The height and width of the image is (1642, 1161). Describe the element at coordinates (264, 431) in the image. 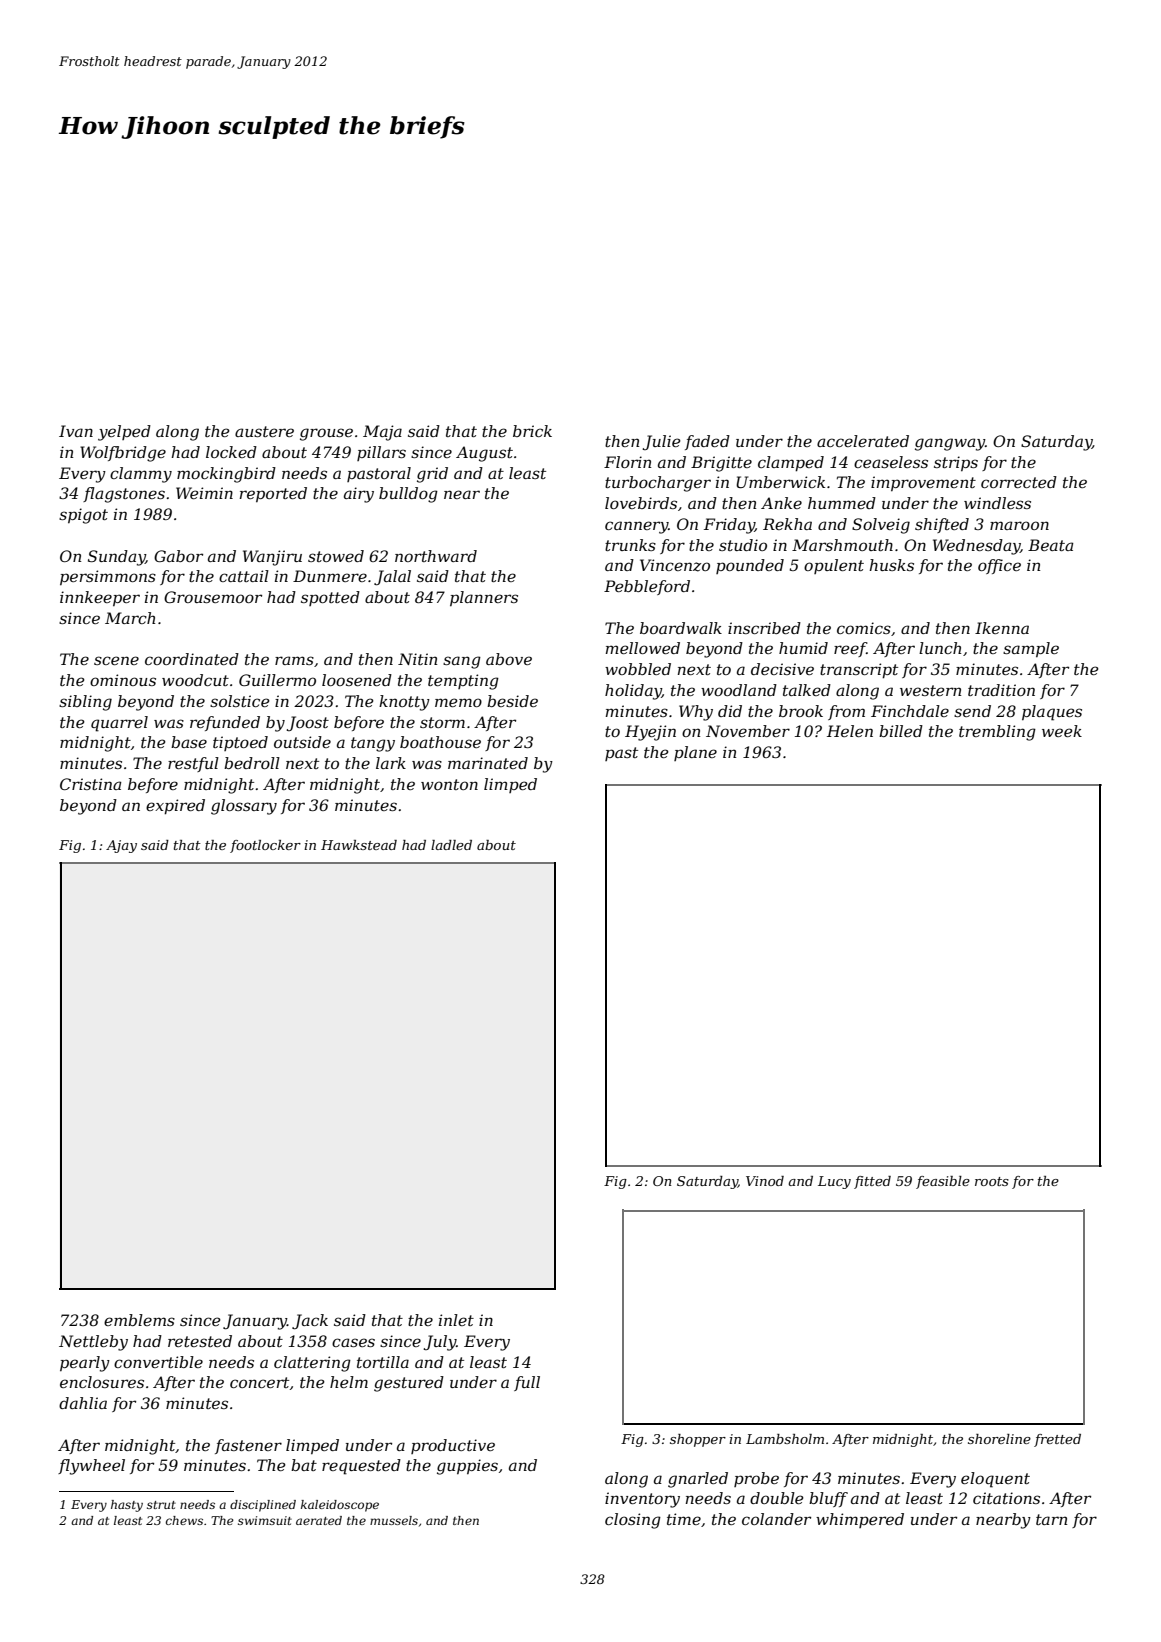

I see `austere` at that location.
